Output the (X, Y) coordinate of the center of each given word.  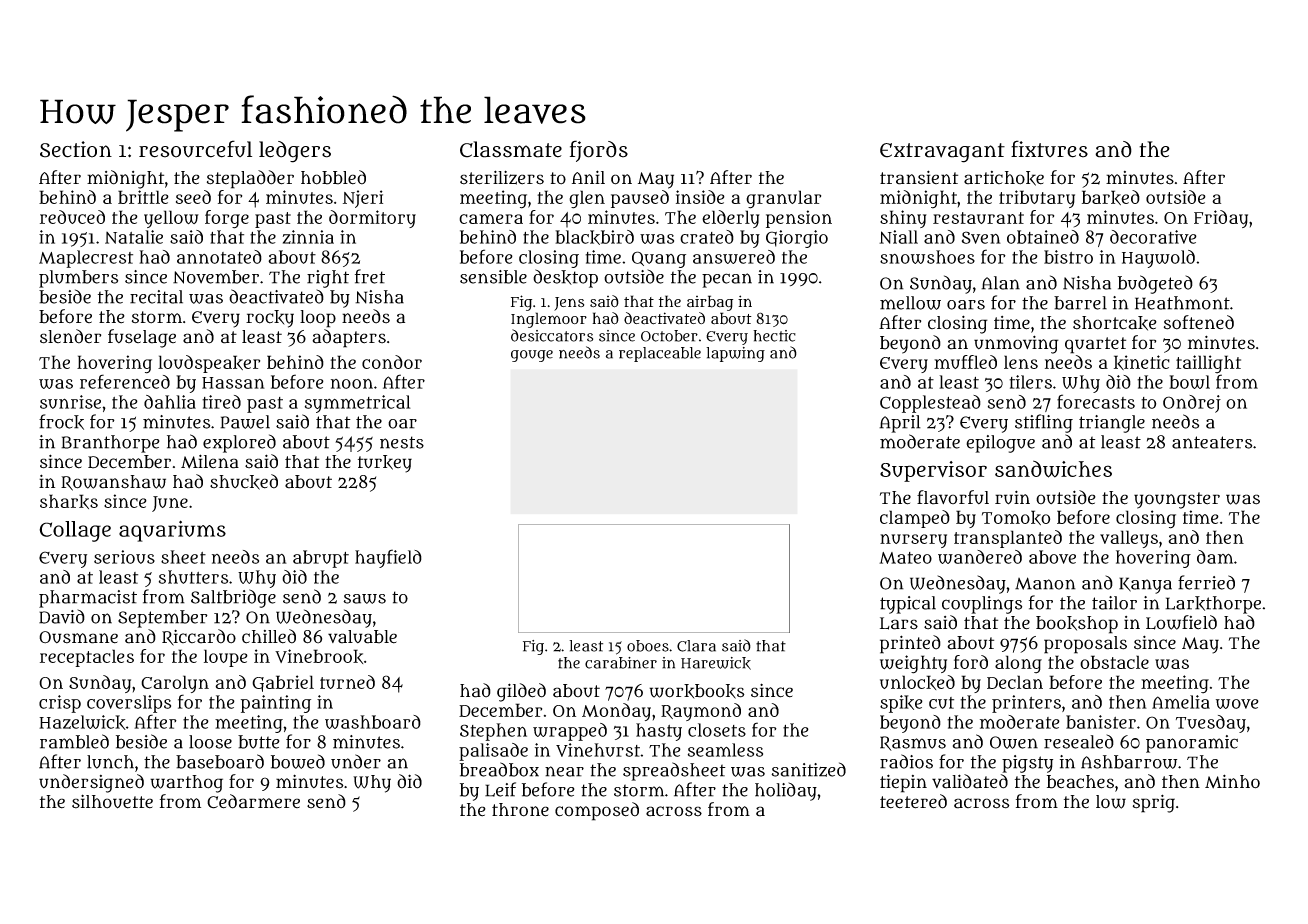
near (564, 771)
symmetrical (358, 404)
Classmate (511, 149)
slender (70, 336)
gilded (521, 692)
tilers (1030, 382)
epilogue (1000, 444)
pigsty (1027, 764)
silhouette (112, 801)
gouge (532, 356)
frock (61, 422)
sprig (1154, 803)
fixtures (1049, 149)
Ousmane (78, 637)
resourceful (195, 149)
